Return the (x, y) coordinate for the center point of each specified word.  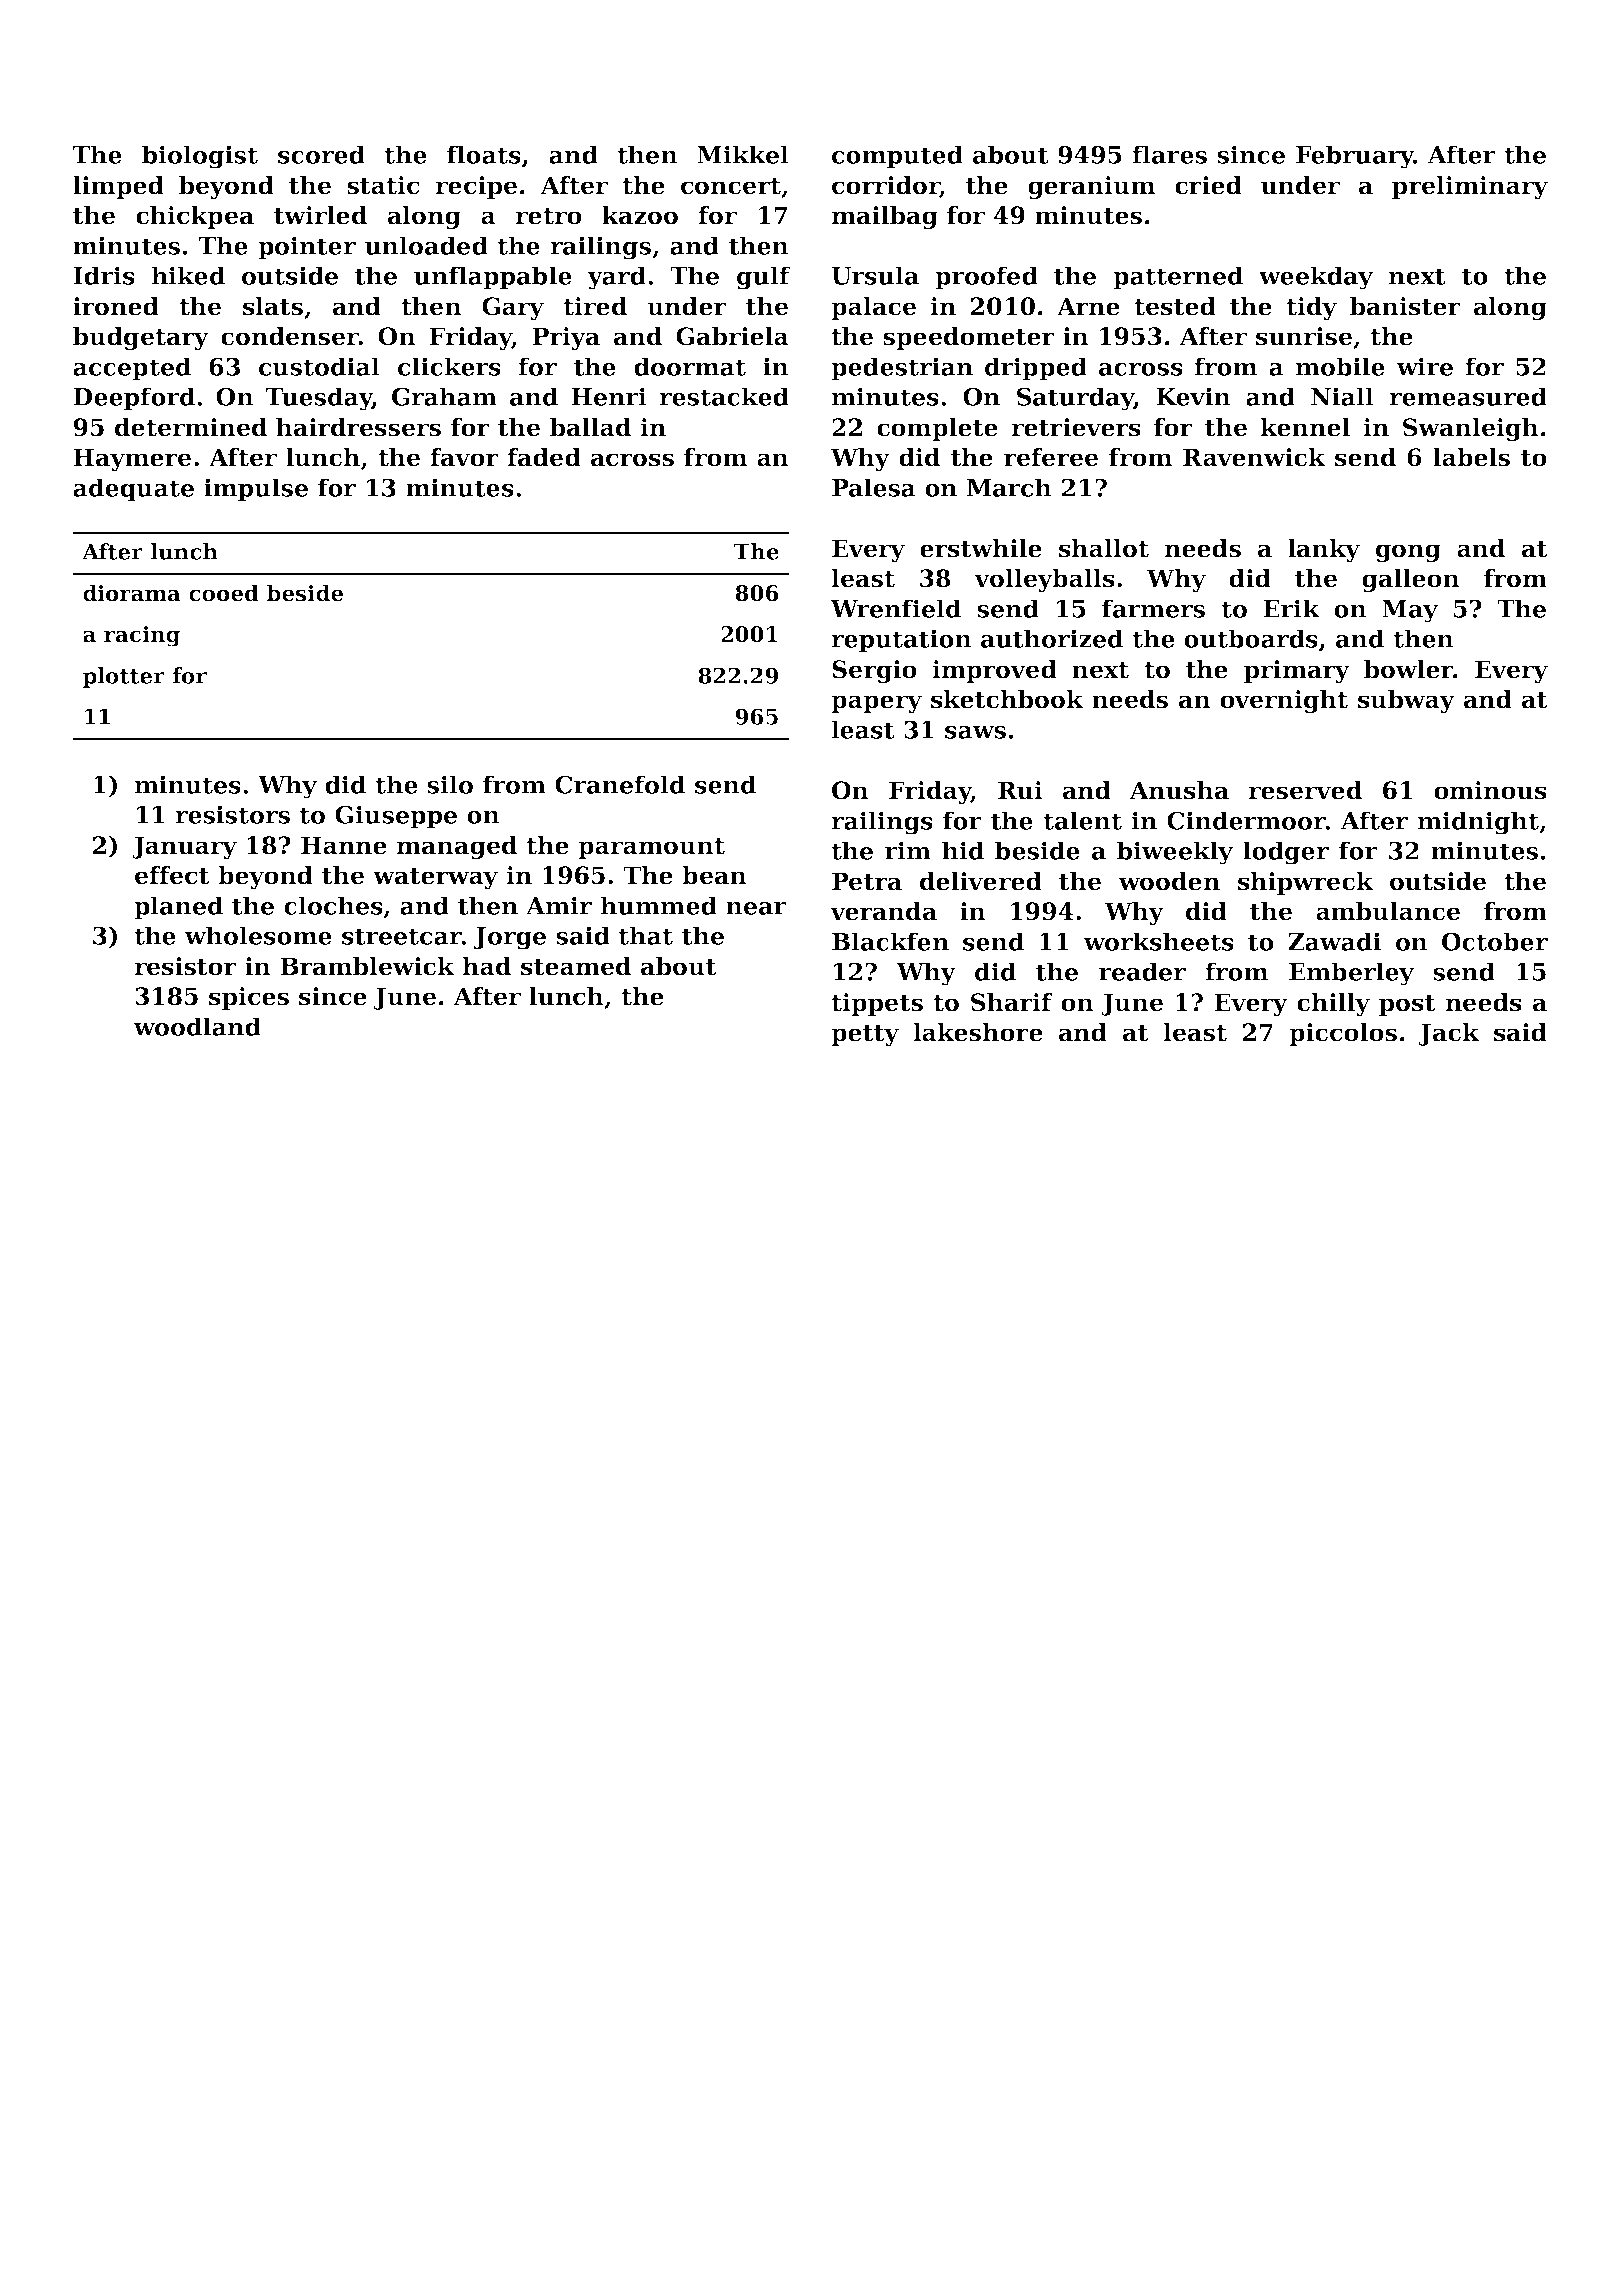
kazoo (640, 215)
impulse (256, 490)
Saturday (1075, 399)
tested (1175, 306)
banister (1405, 306)
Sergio (874, 671)
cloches (333, 905)
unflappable (493, 278)
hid (963, 850)
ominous (1490, 790)
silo (450, 784)
